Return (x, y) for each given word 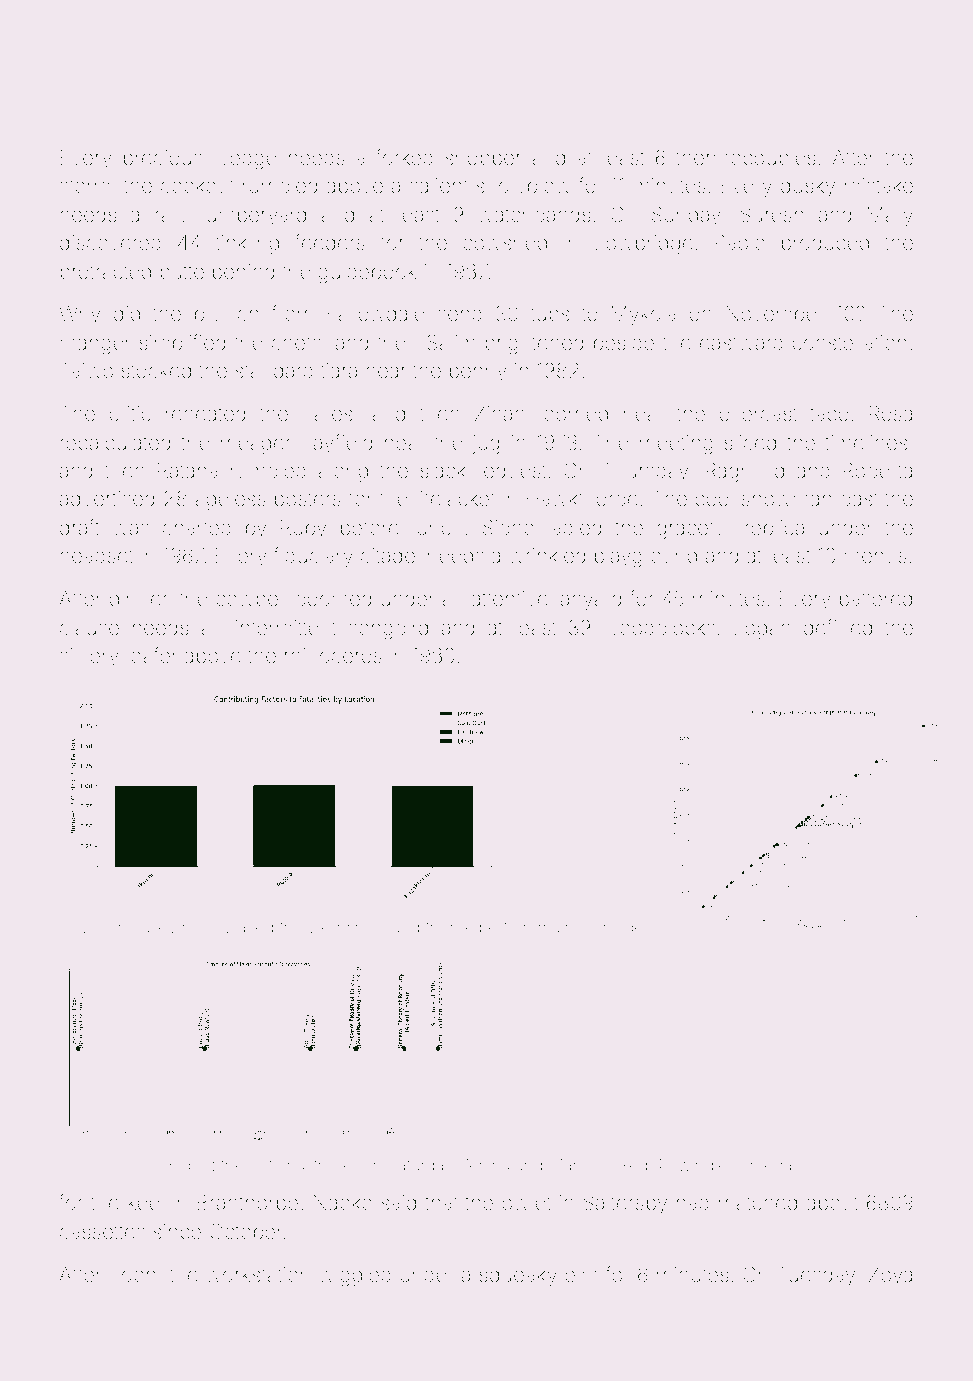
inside (621, 927)
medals (777, 1165)
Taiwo (87, 370)
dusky (808, 188)
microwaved (228, 927)
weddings (345, 929)
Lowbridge (644, 245)
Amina (486, 1165)
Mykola (643, 316)
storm (84, 186)
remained (558, 927)
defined (838, 627)
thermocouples (745, 159)
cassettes (102, 1232)
